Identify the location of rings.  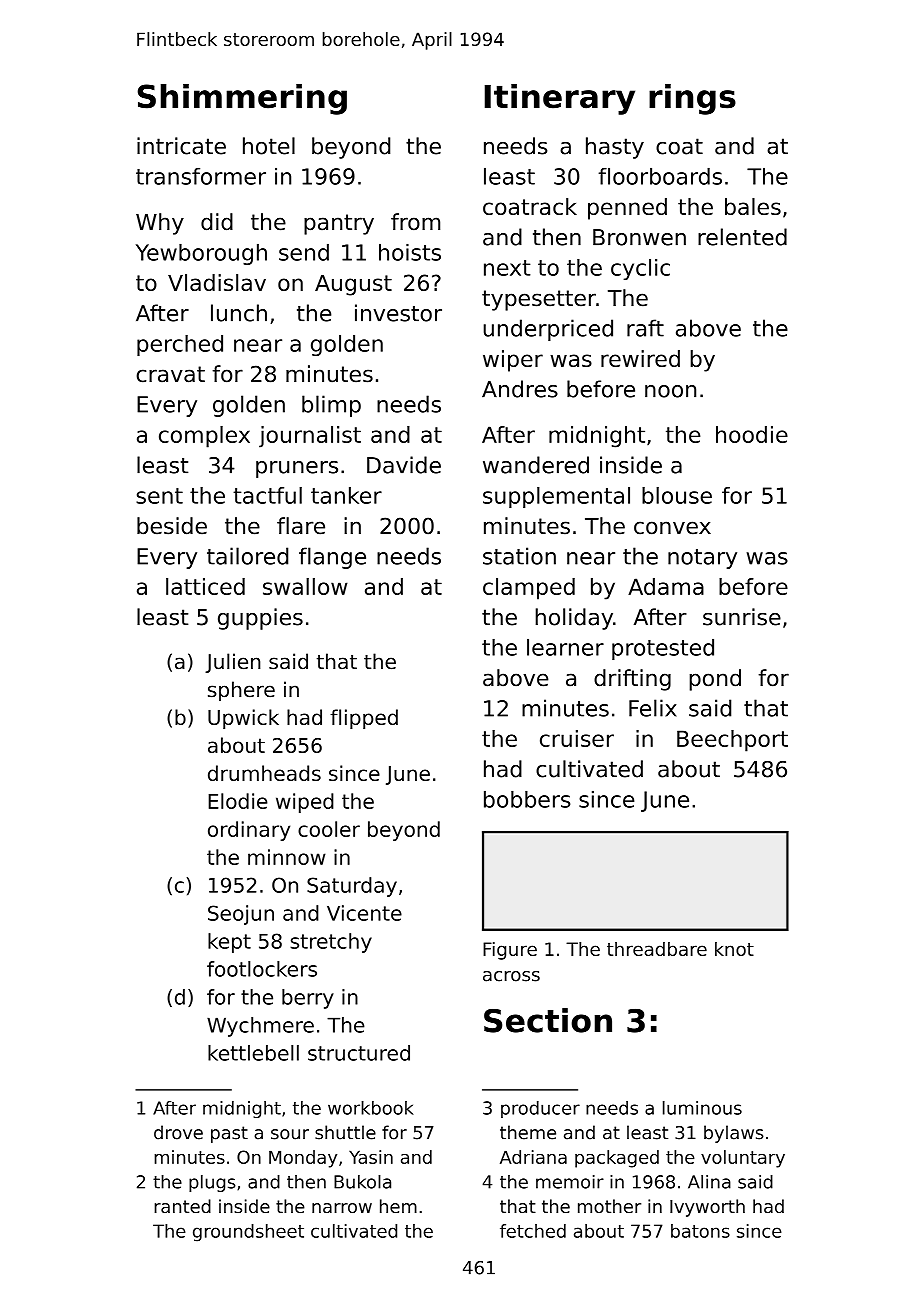
(692, 99).
